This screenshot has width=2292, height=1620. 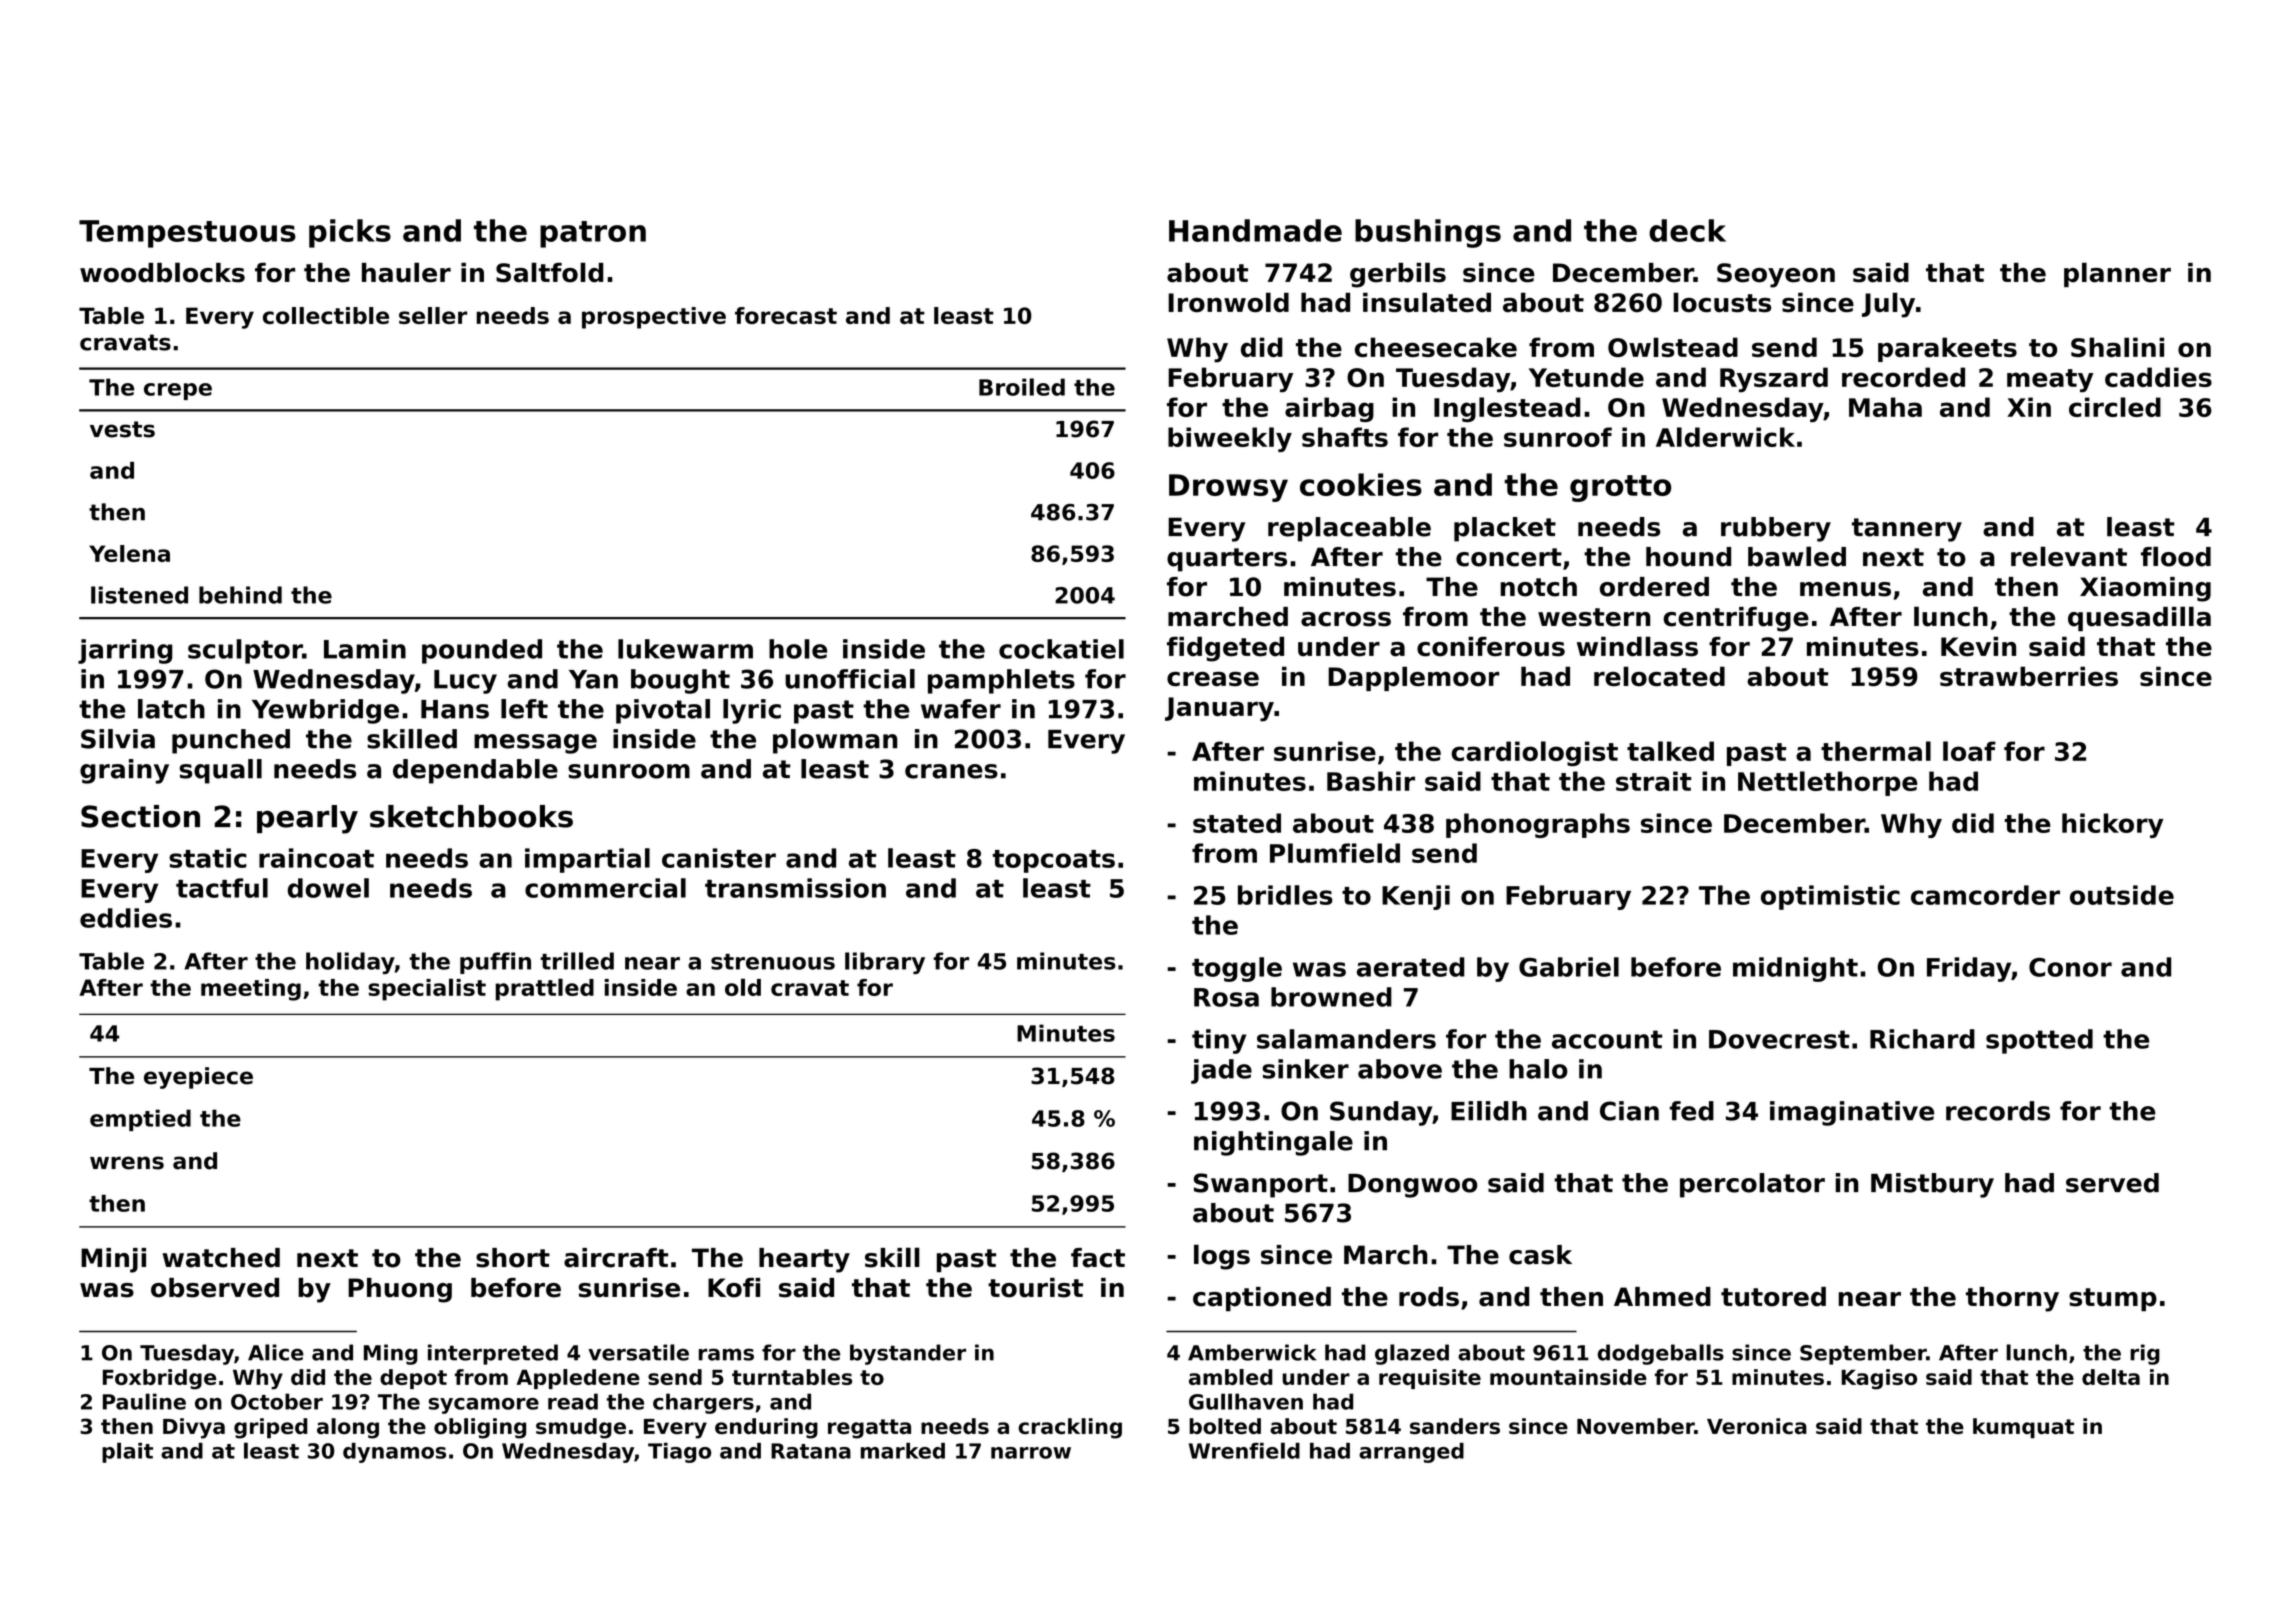 What do you see at coordinates (2023, 1428) in the screenshot?
I see `kumquat` at bounding box center [2023, 1428].
